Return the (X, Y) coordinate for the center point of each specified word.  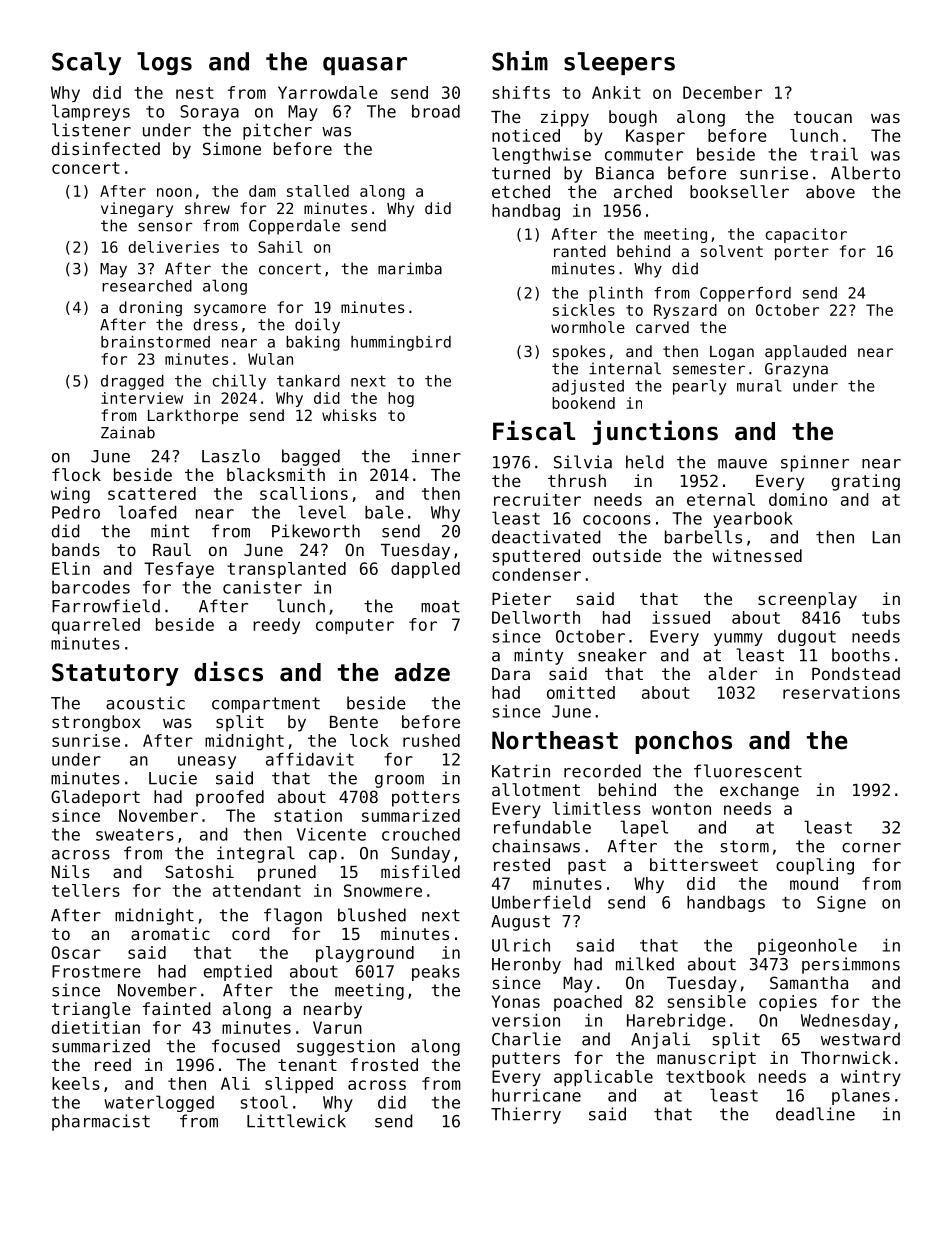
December (722, 92)
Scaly (86, 63)
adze (422, 672)
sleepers (619, 63)
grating (866, 482)
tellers (86, 890)
